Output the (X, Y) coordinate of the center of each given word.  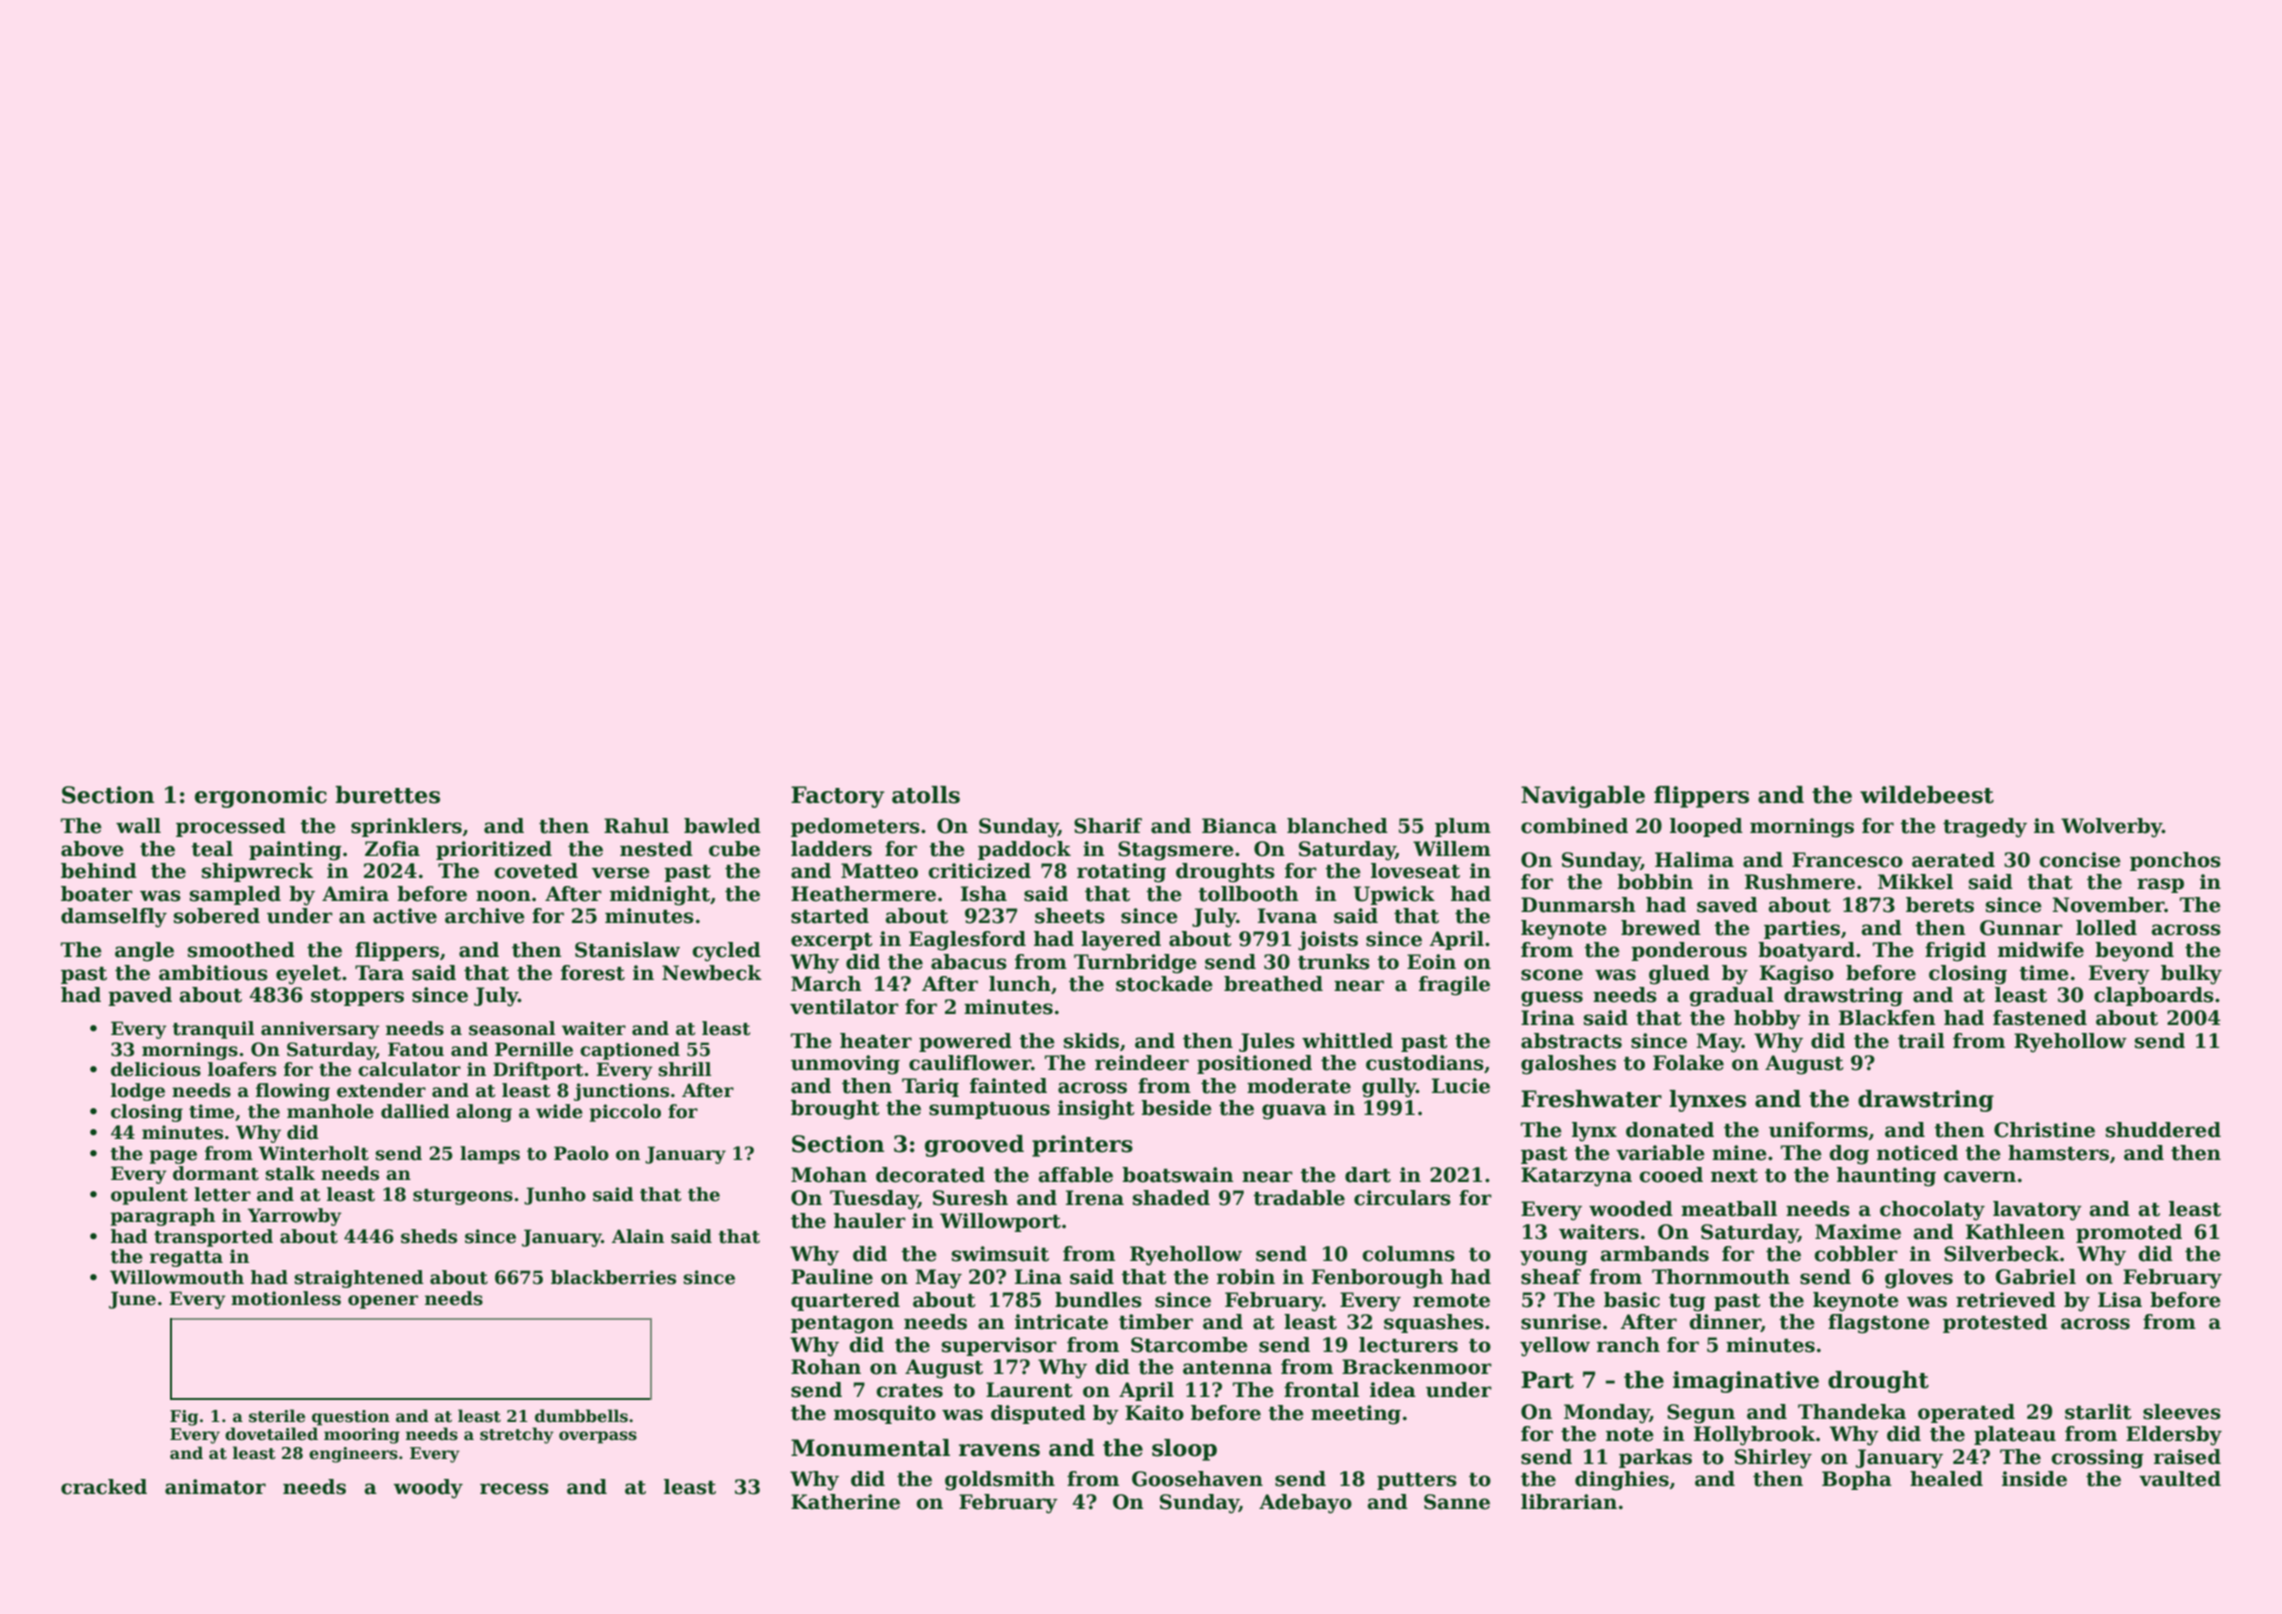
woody (428, 1489)
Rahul (636, 826)
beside (1176, 1108)
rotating (1121, 873)
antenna (1227, 1368)
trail (1921, 1041)
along (484, 1113)
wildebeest (1927, 795)
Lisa (2120, 1300)
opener (383, 1302)
